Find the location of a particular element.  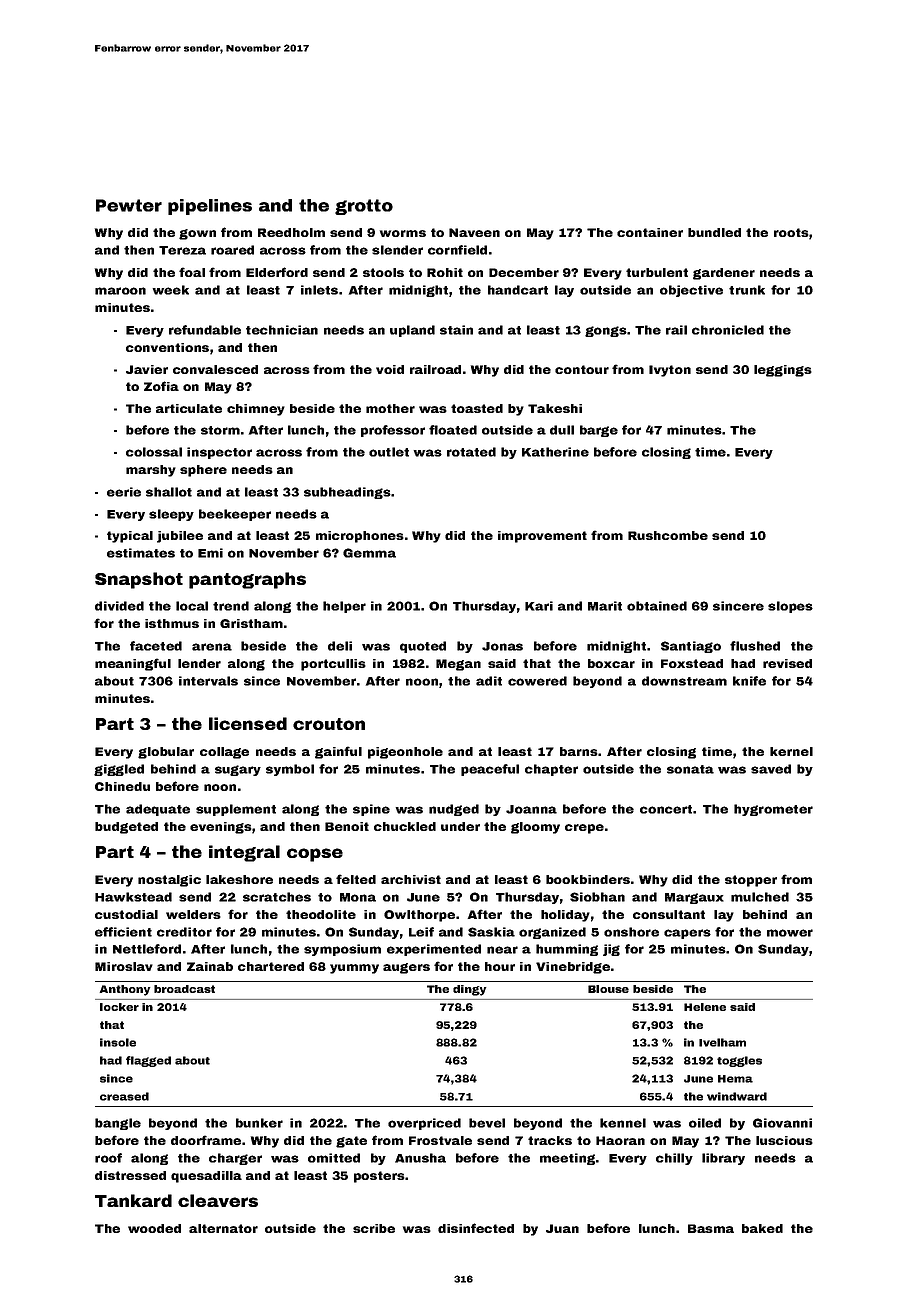

maroon is located at coordinates (120, 291).
